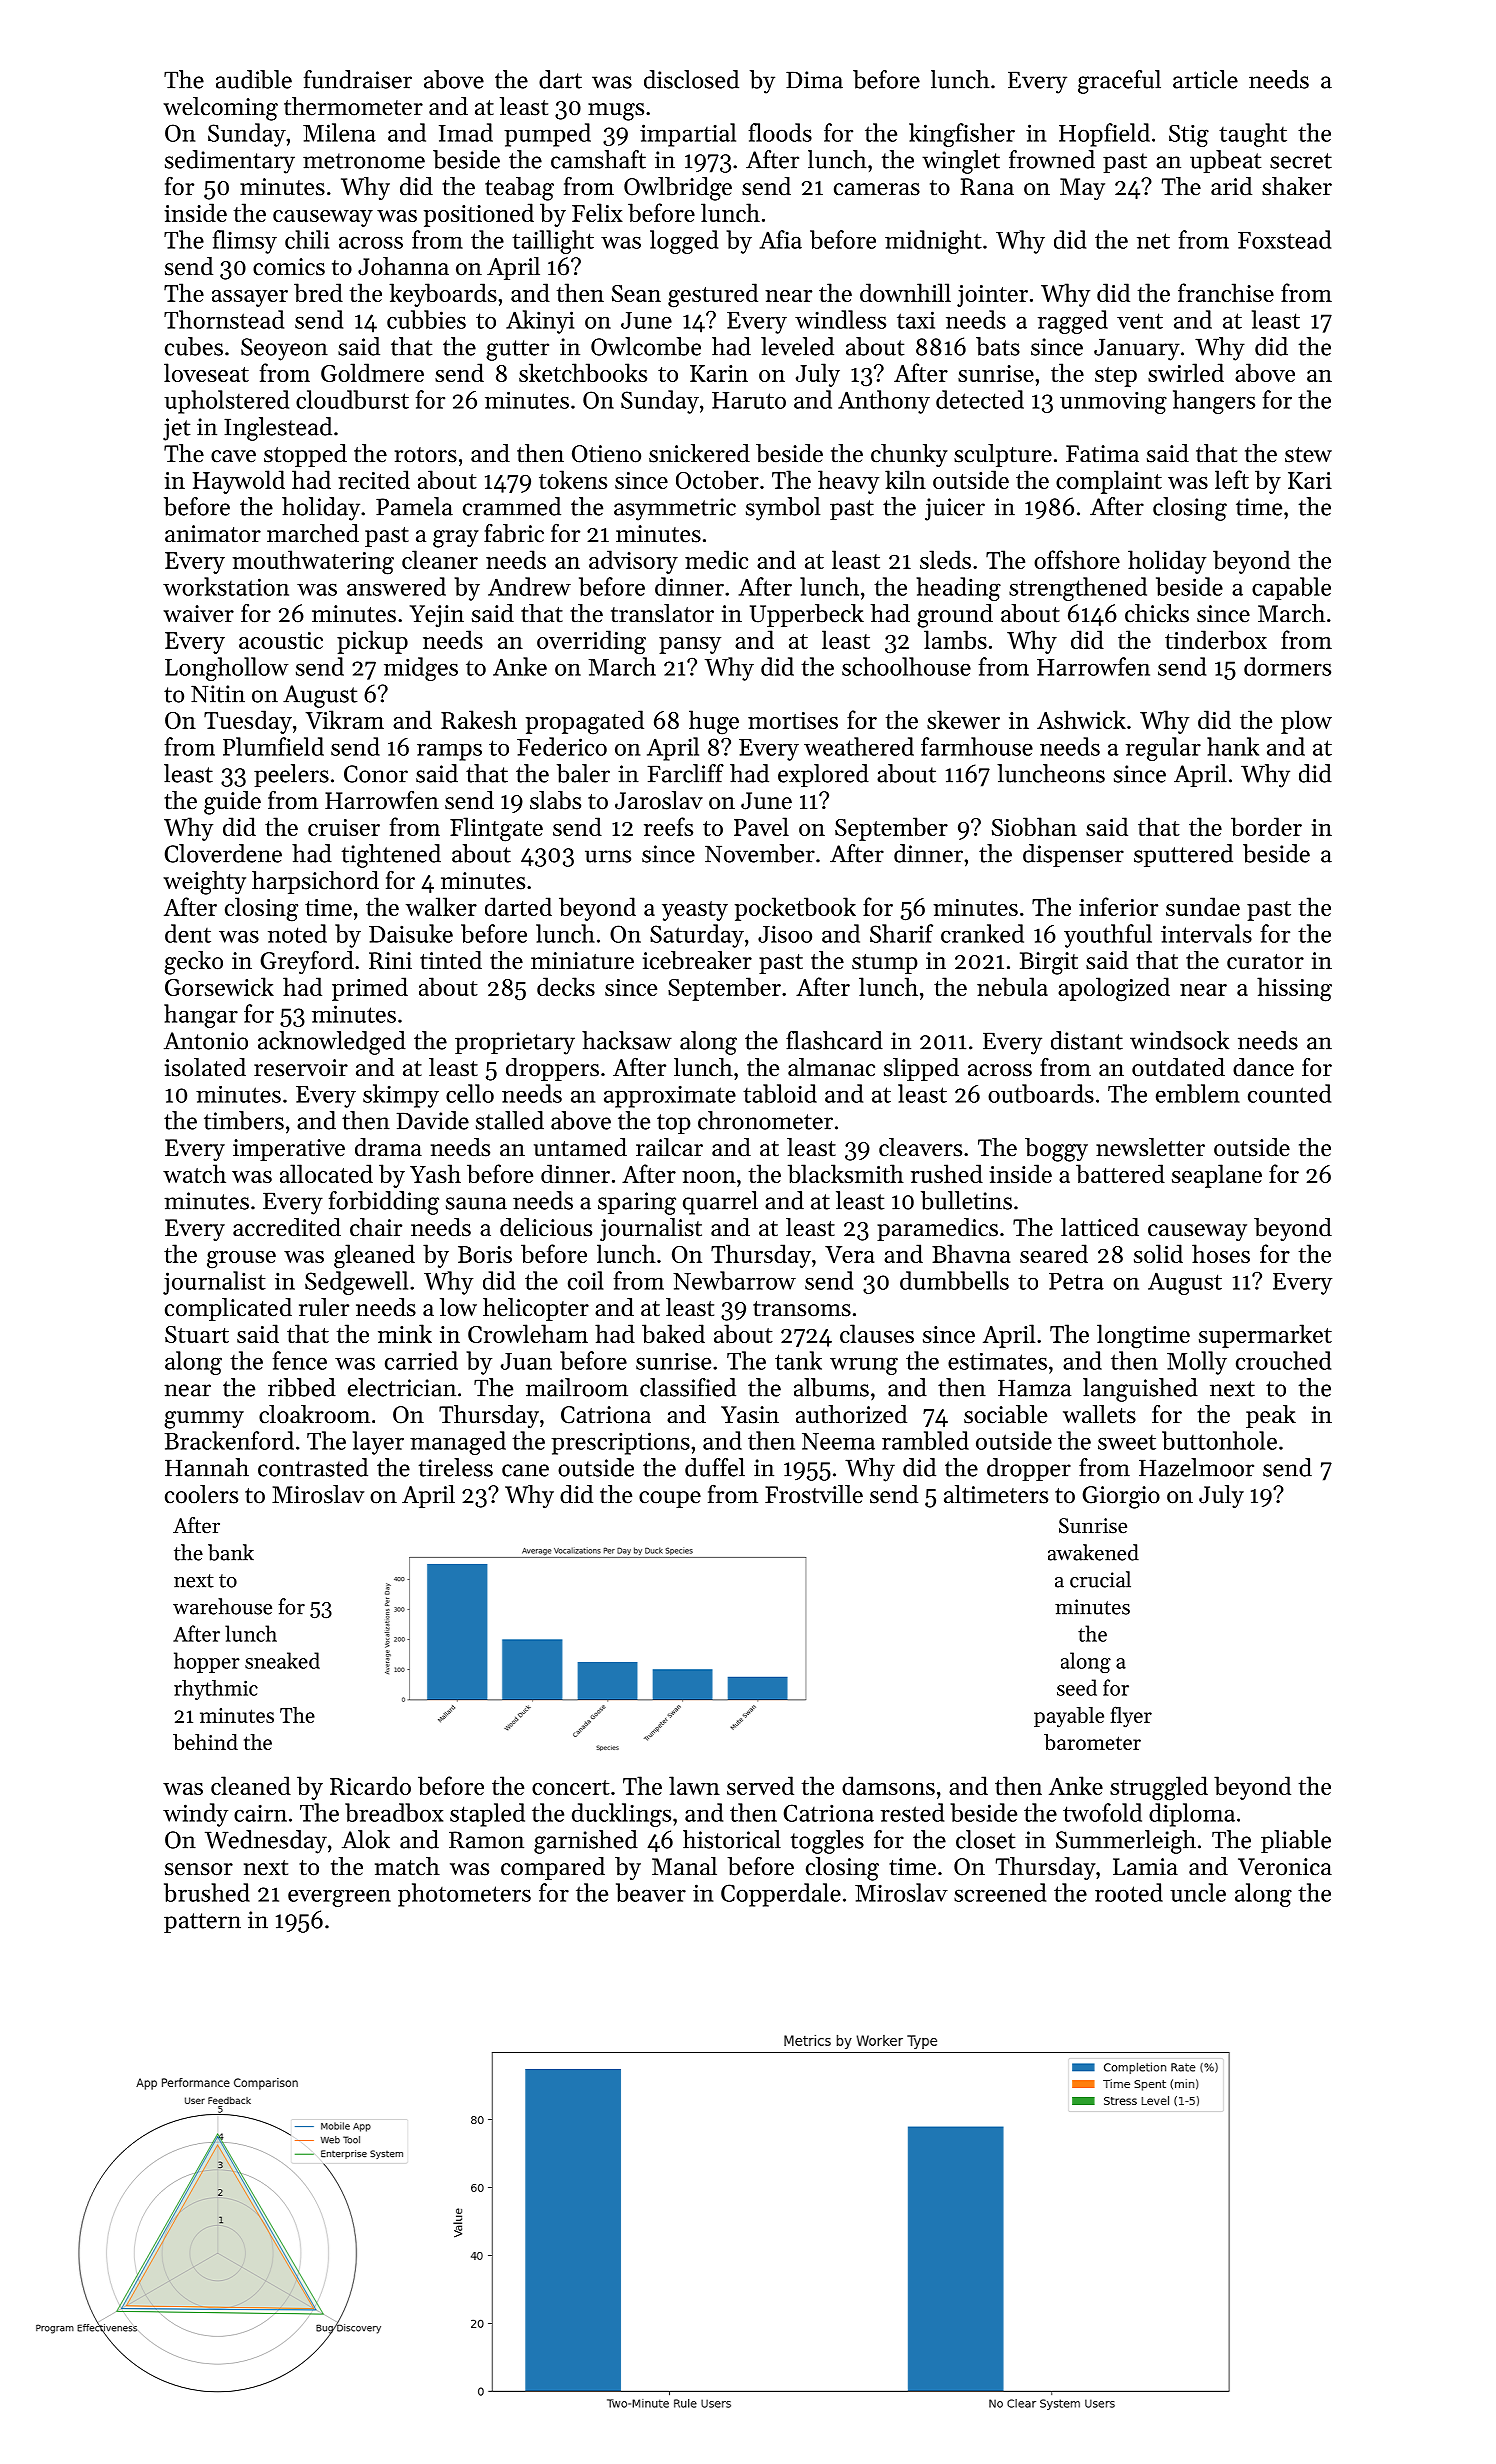 Image resolution: width=1496 pixels, height=2464 pixels. Describe the element at coordinates (814, 1494) in the page. I see `Frostville` at that location.
